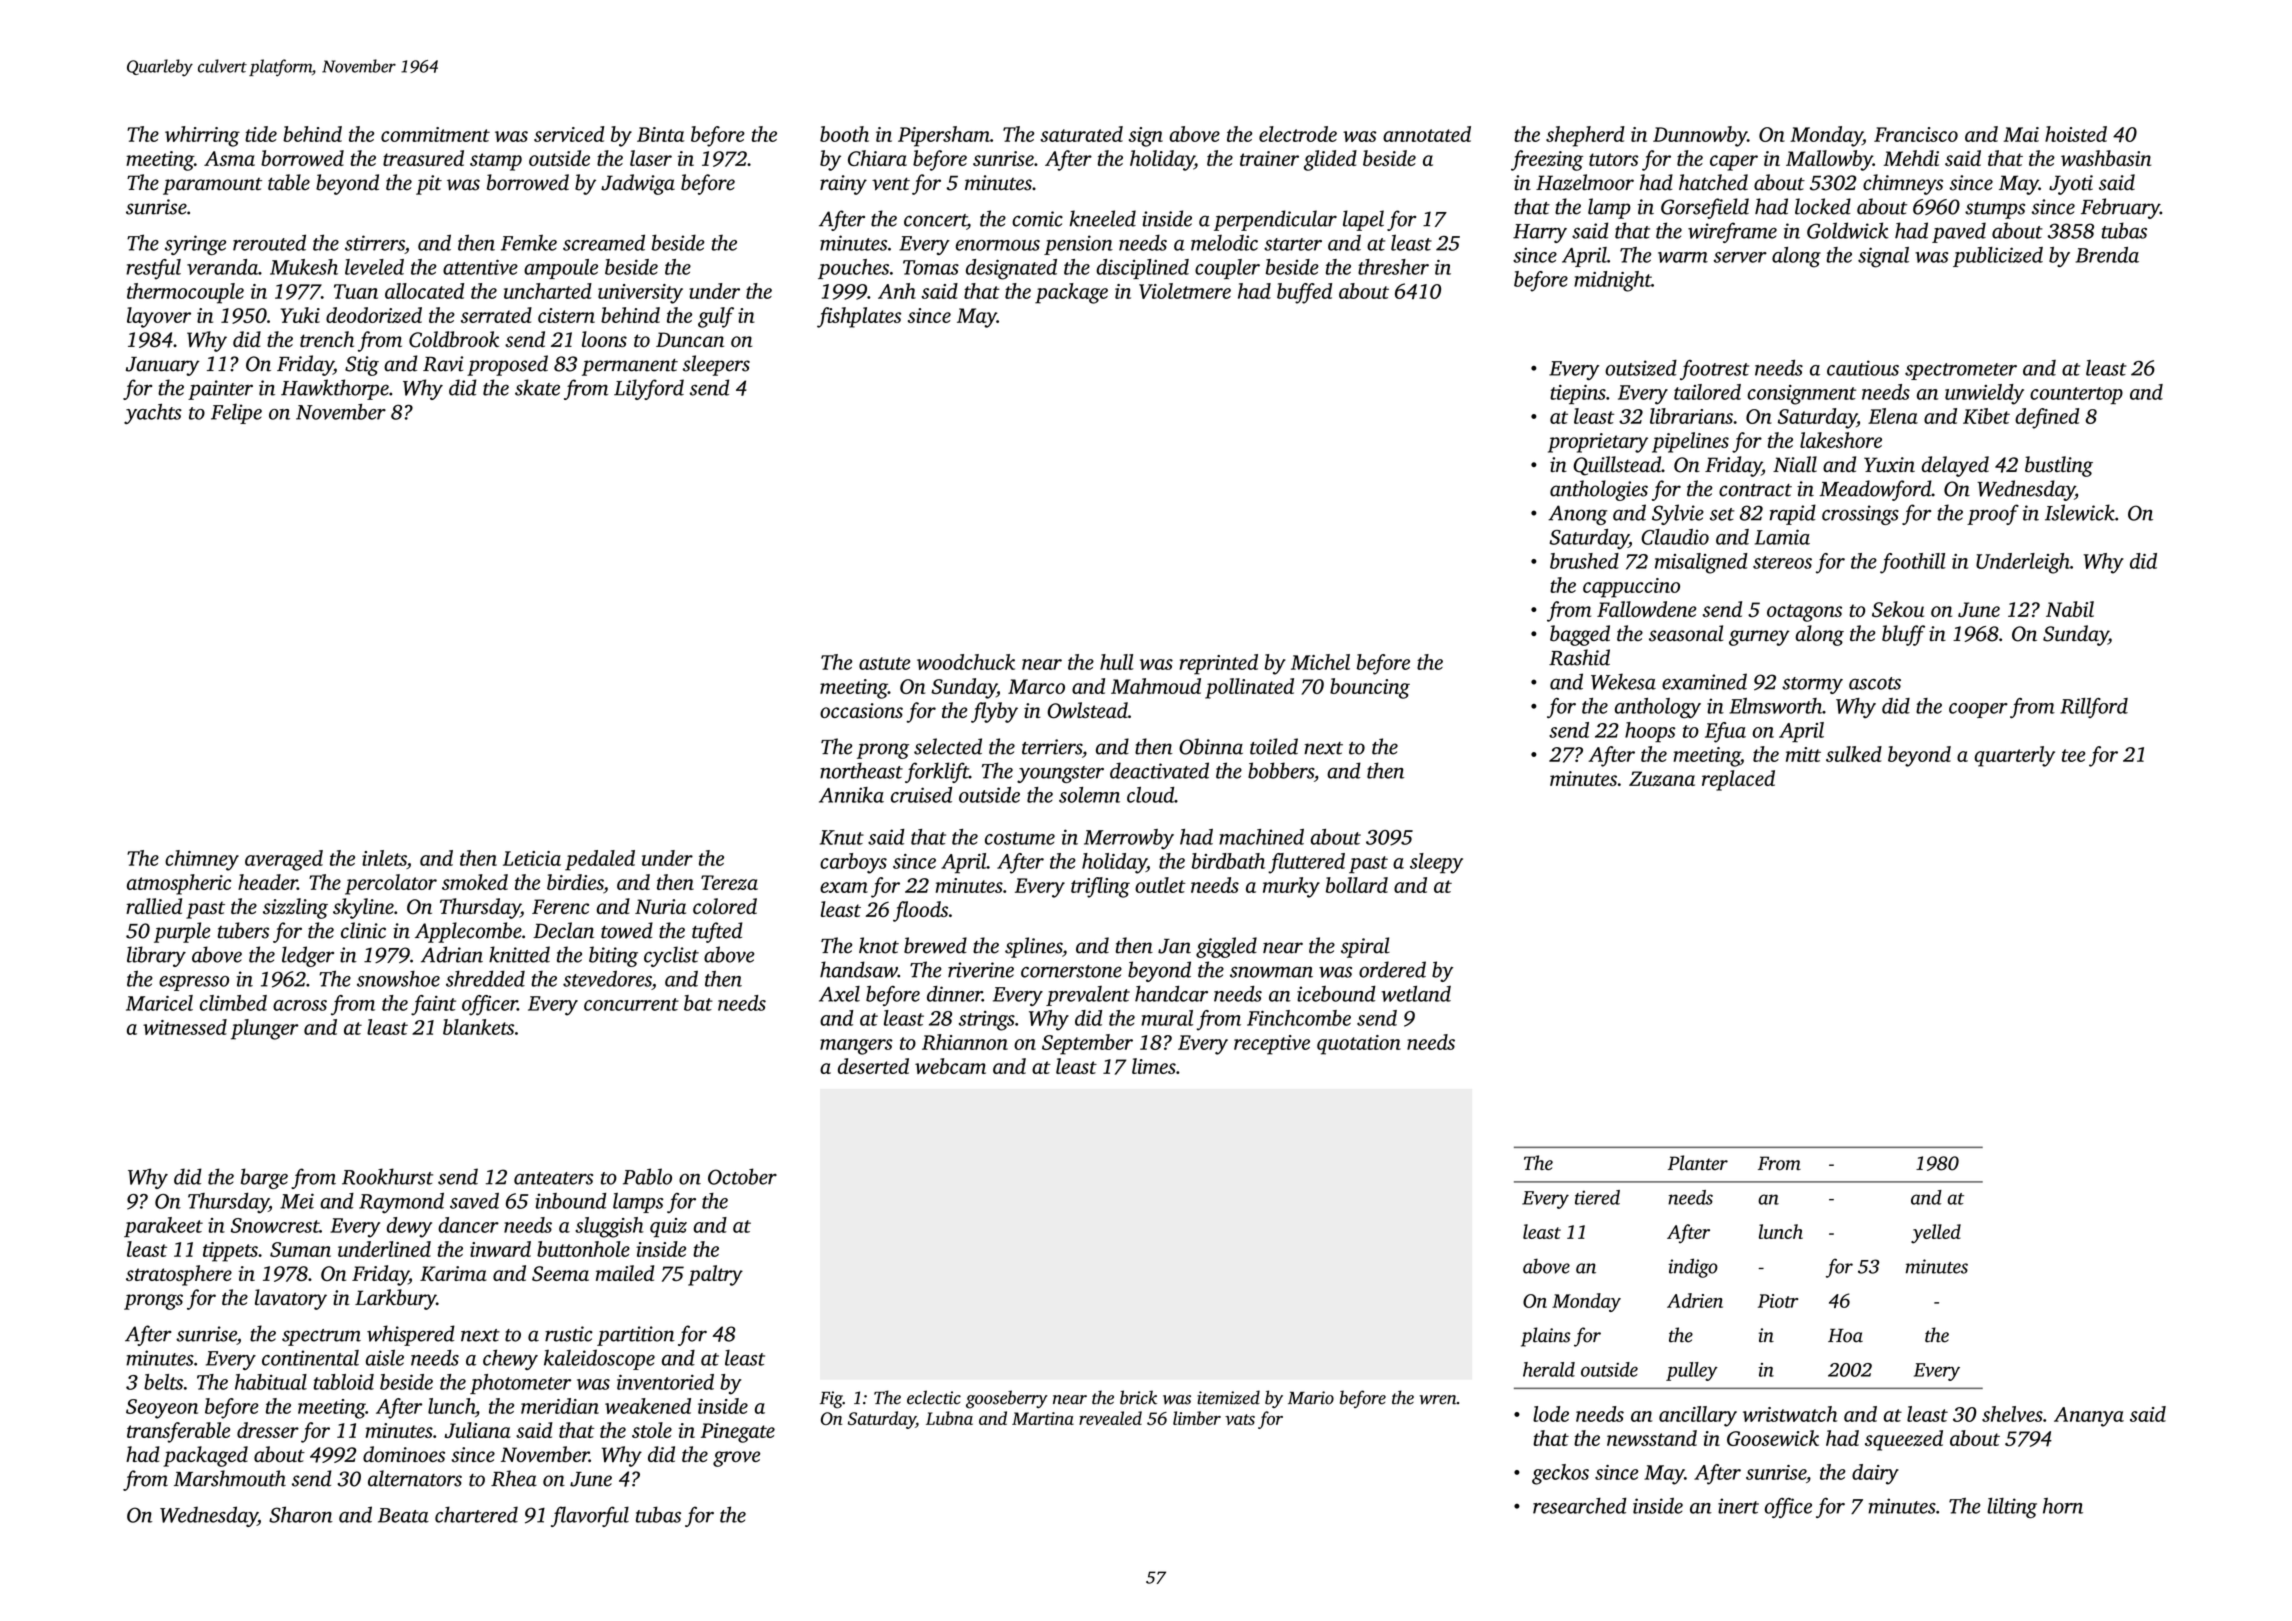 The width and height of the document is (2292, 1621). I want to click on tabloid, so click(344, 1382).
